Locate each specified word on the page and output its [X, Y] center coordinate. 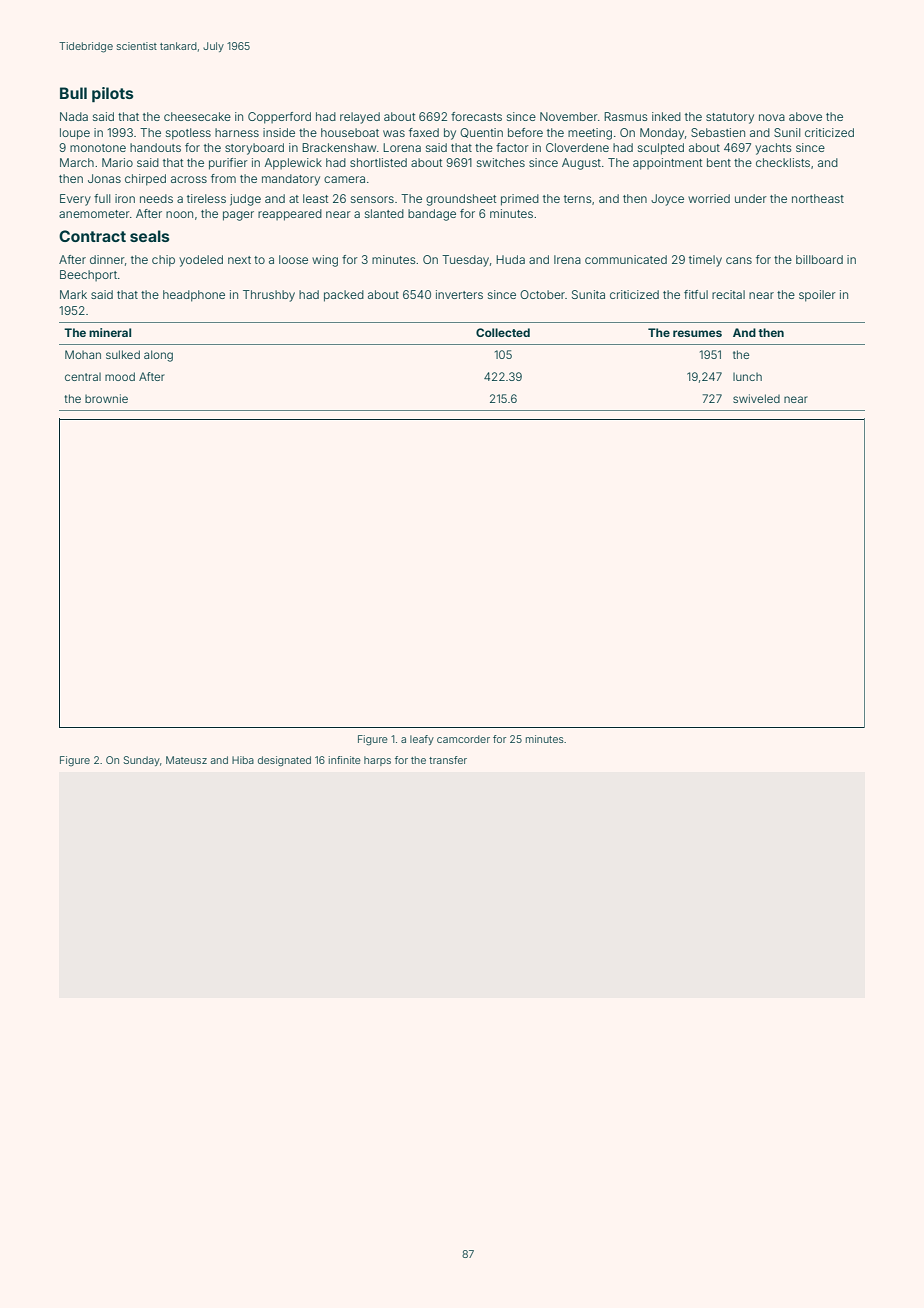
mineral [110, 332]
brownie [106, 398]
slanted [384, 213]
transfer [448, 760]
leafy [422, 740]
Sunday [141, 761]
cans [739, 260]
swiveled [756, 398]
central [83, 377]
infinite [345, 760]
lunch [747, 377]
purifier [228, 164]
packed [344, 296]
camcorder [463, 739]
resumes [697, 333]
